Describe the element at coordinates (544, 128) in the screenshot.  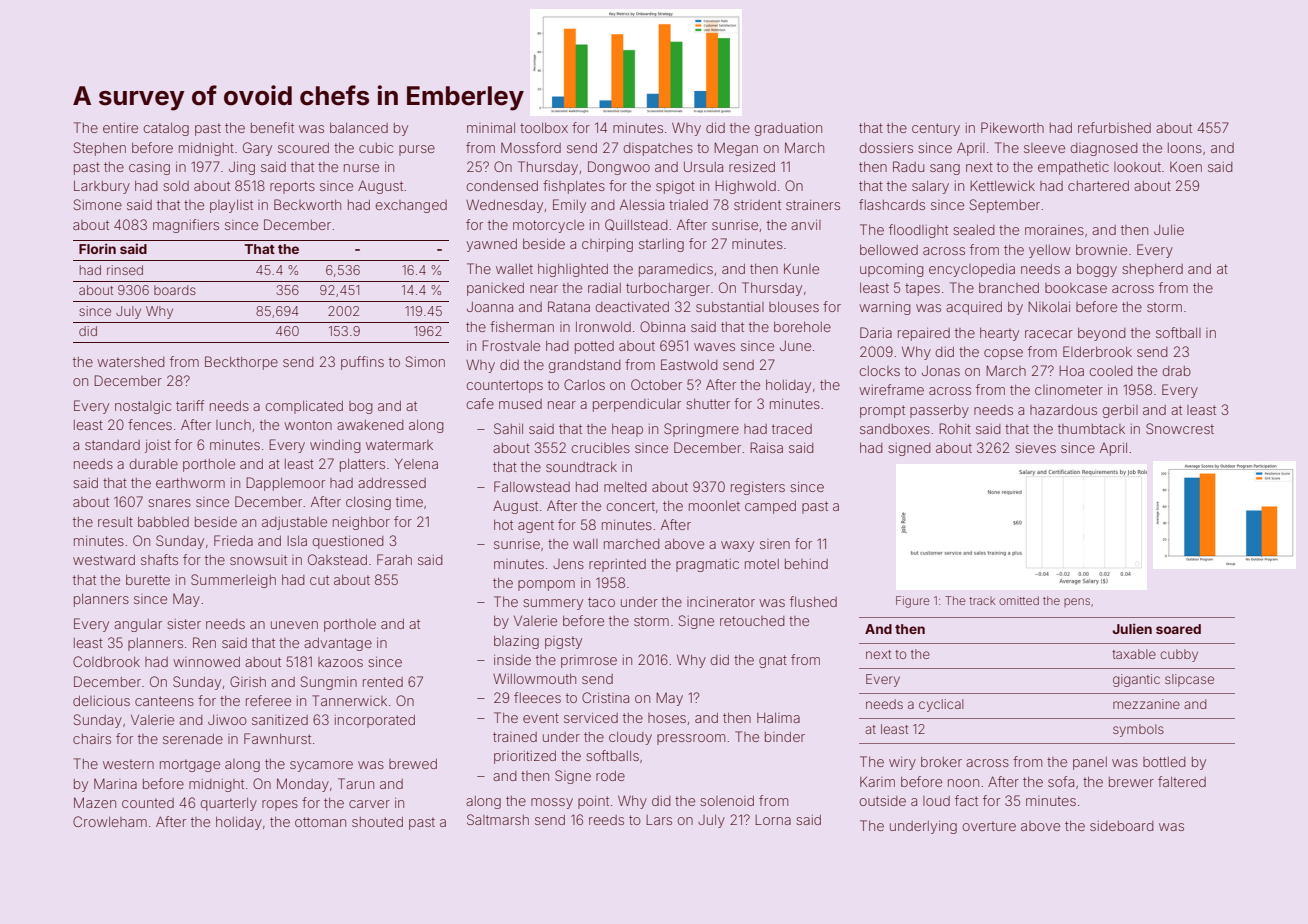
I see `toolbox` at that location.
